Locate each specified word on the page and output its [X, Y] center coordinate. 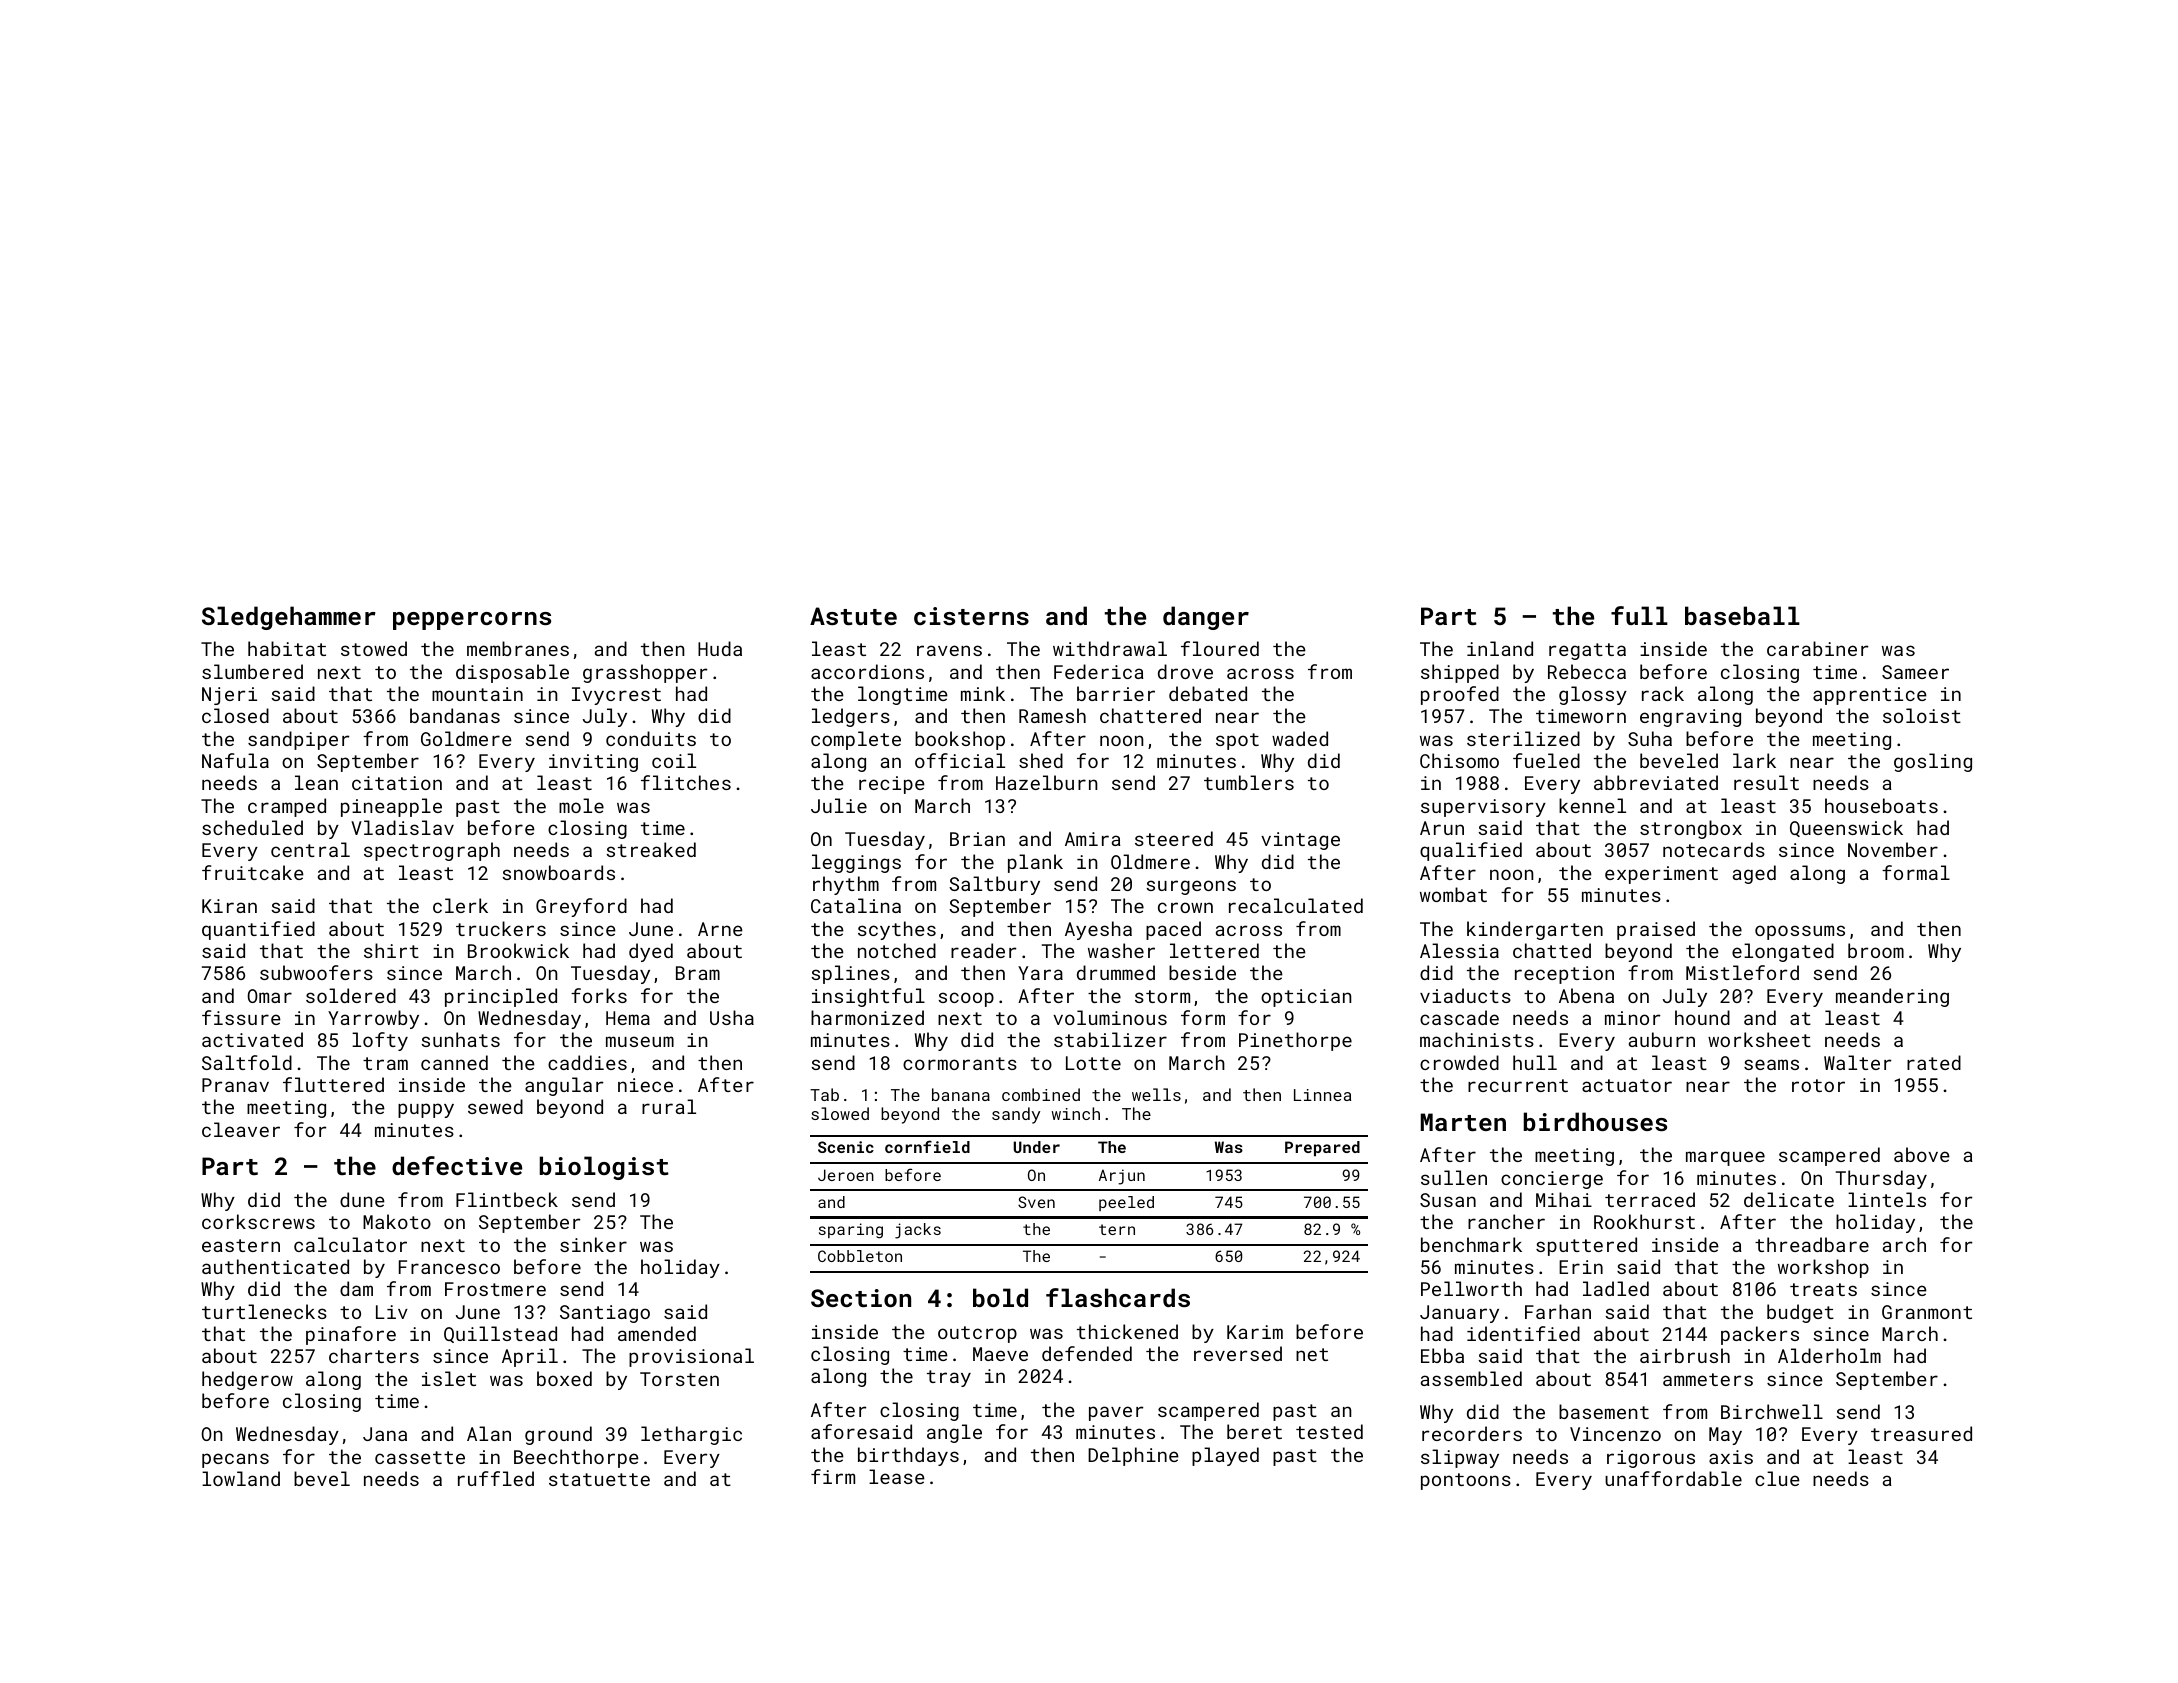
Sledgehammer [289, 618]
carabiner [1817, 648]
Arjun [1122, 1177]
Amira [1093, 839]
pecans [235, 1460]
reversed [1238, 1353]
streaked [651, 849]
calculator [350, 1244]
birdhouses [1595, 1121]
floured [1220, 648]
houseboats [1881, 805]
